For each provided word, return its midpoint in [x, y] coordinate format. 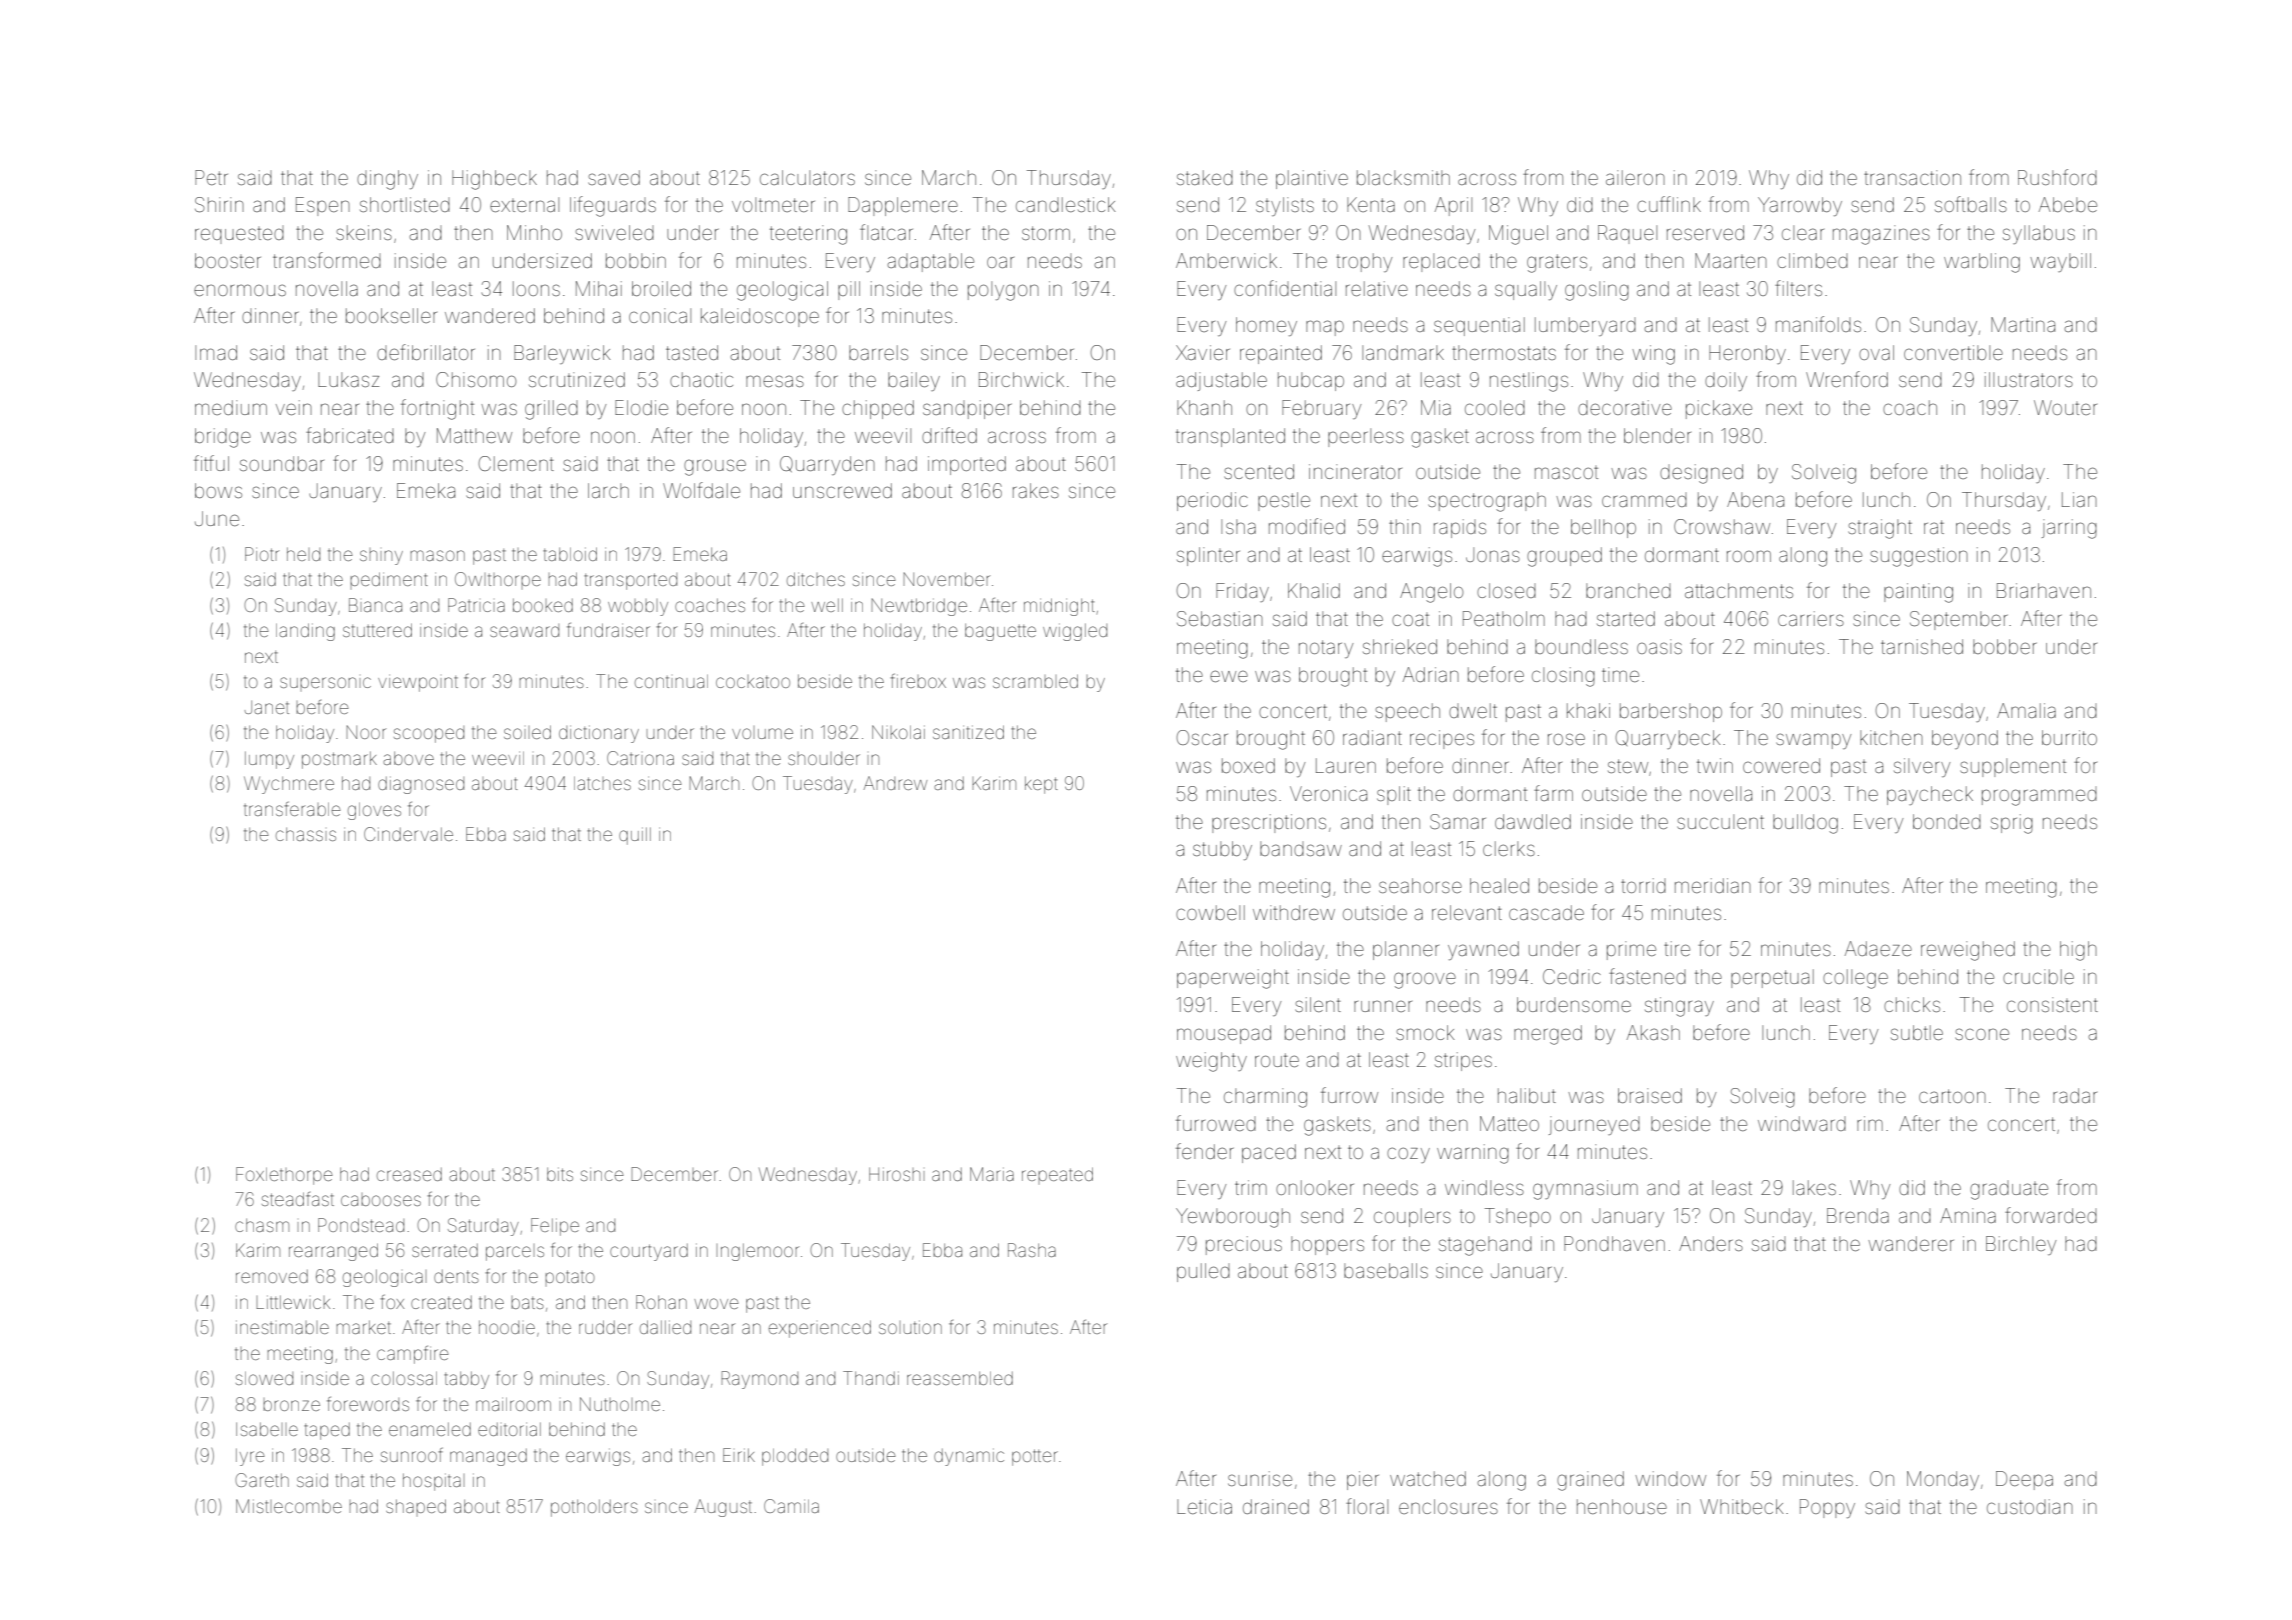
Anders [1711, 1243]
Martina [2023, 324]
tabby [467, 1380]
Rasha [1032, 1250]
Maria [992, 1174]
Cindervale [408, 834]
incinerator [1355, 471]
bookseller [391, 315]
